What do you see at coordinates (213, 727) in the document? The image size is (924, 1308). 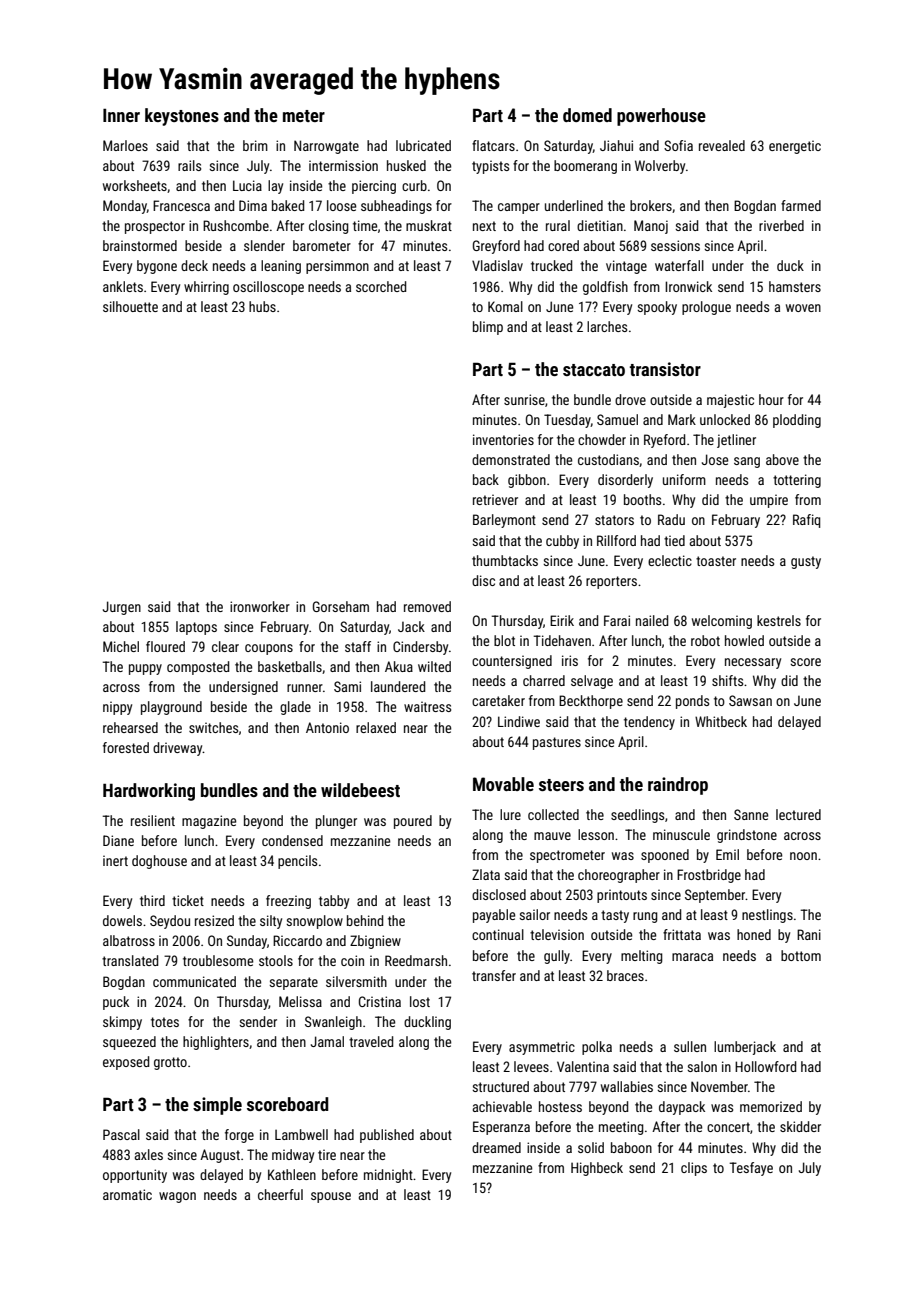 I see `switches` at bounding box center [213, 727].
